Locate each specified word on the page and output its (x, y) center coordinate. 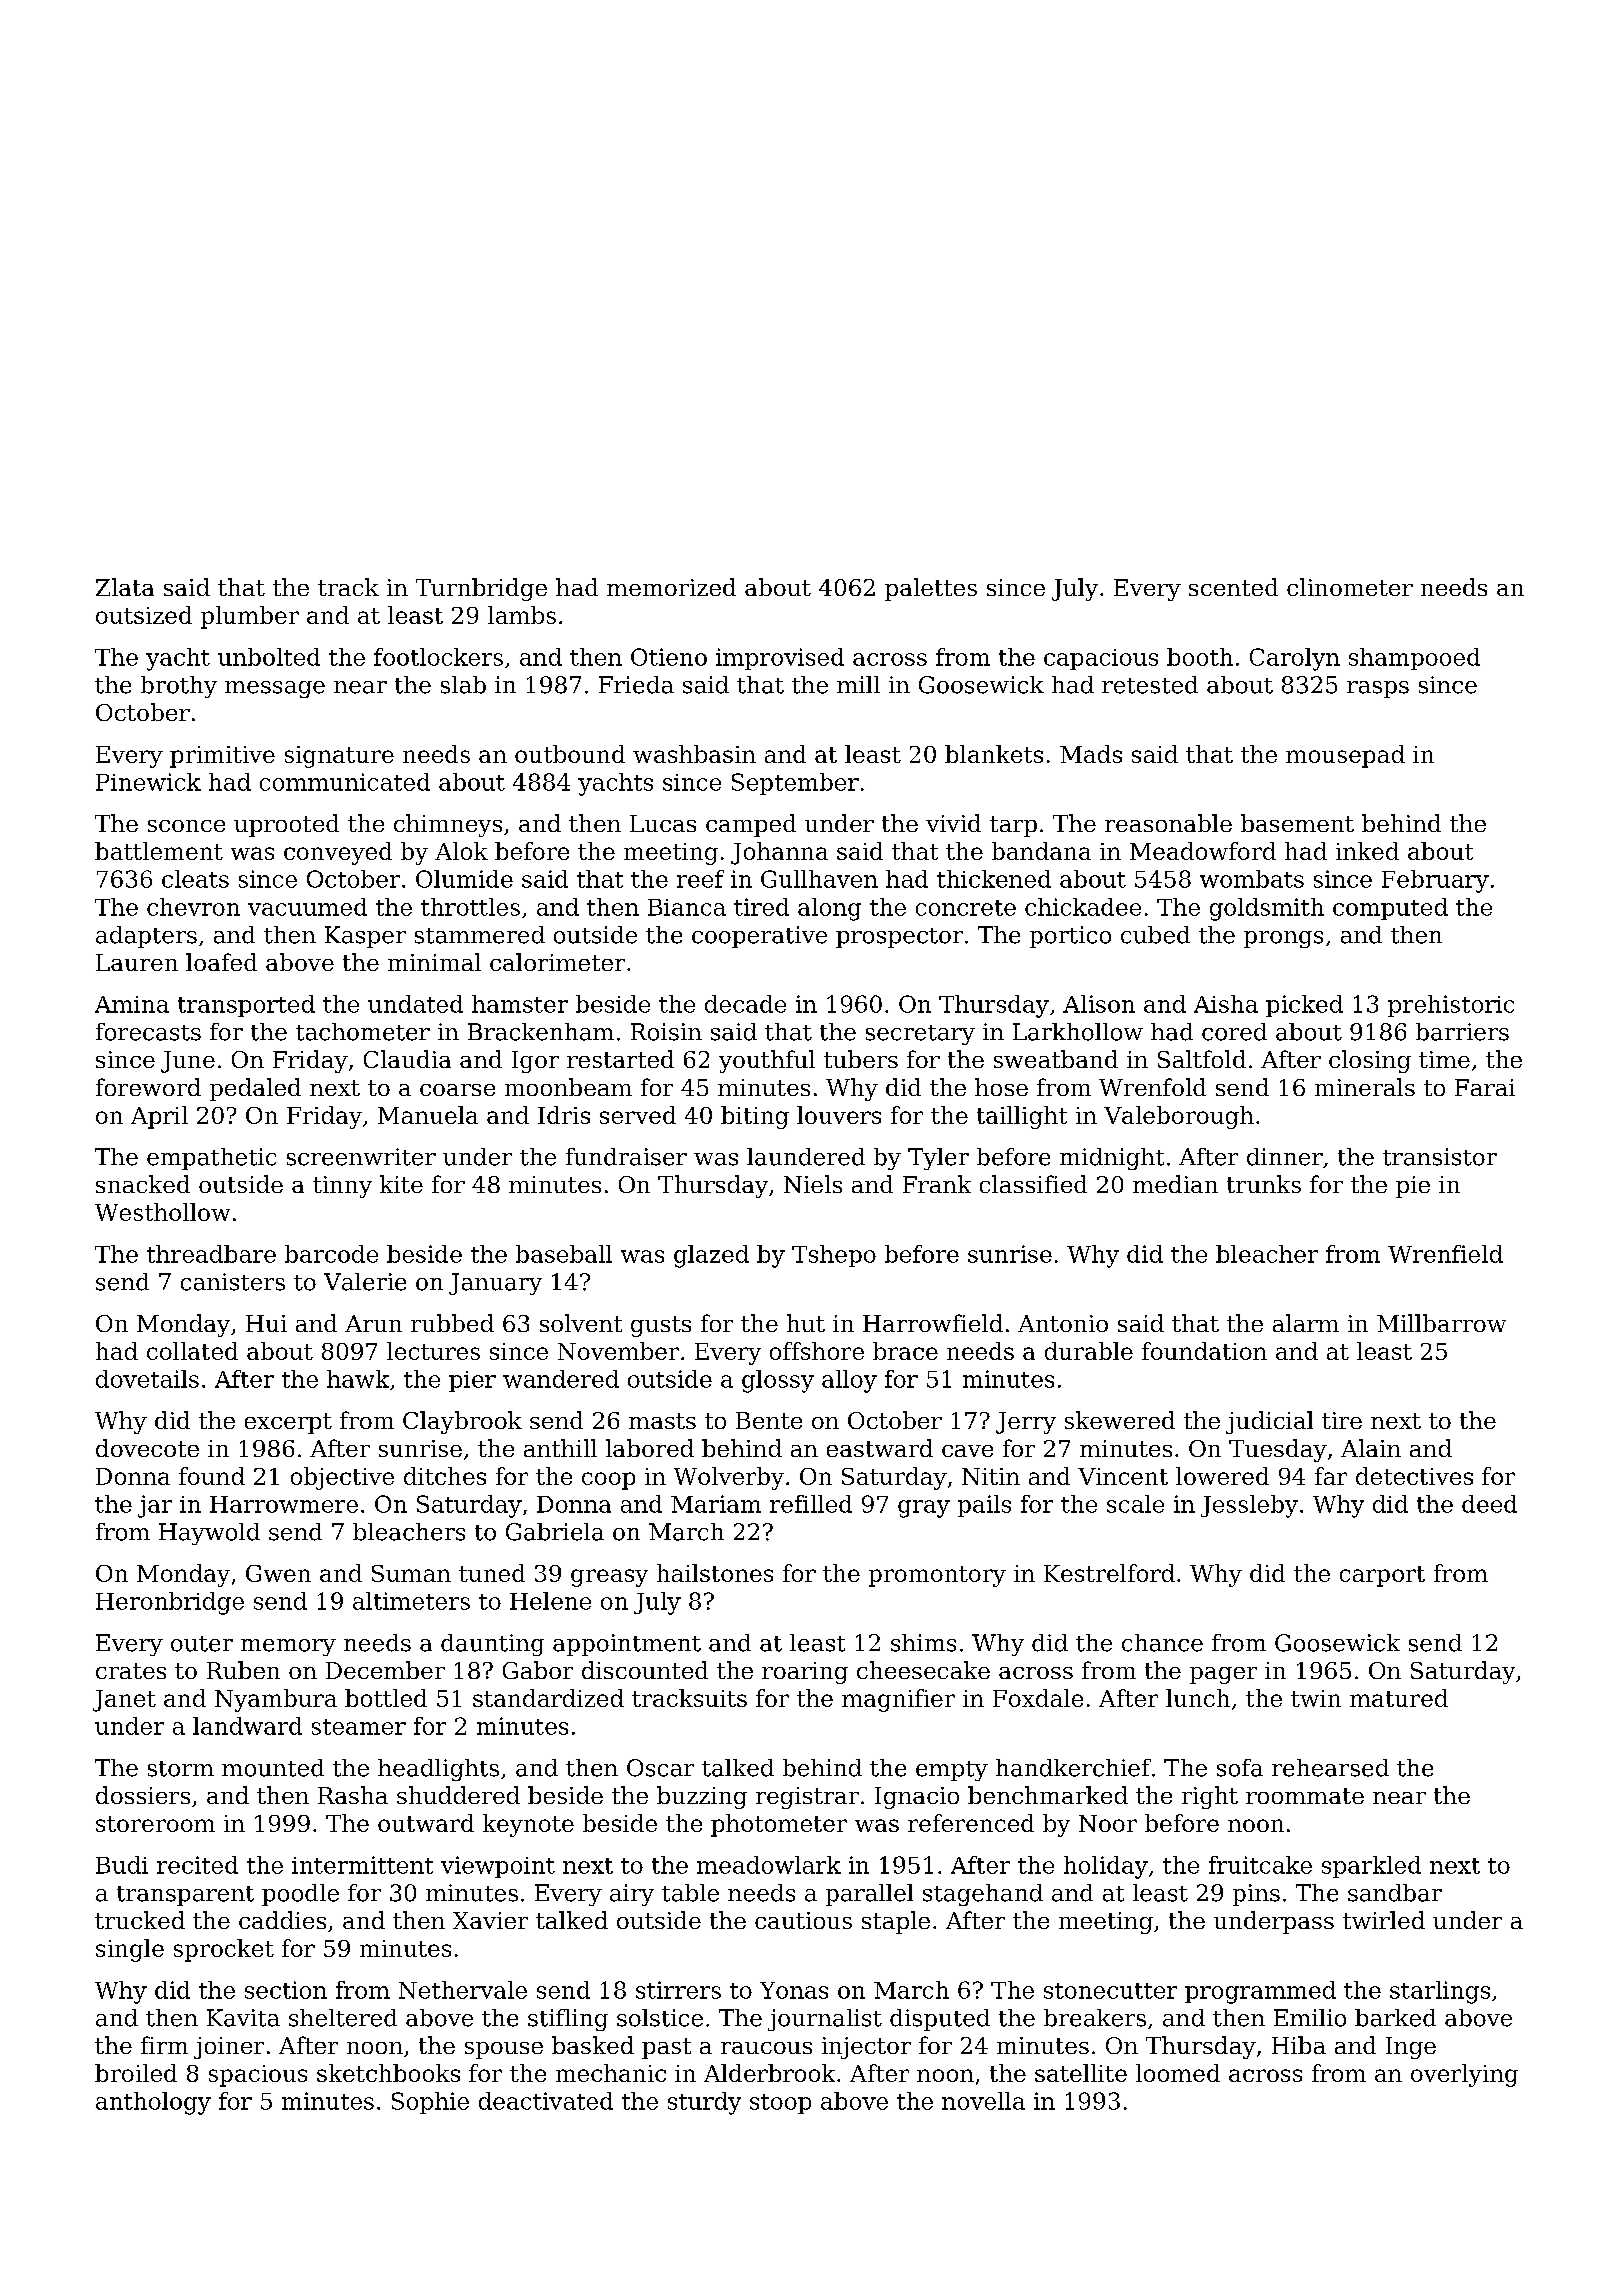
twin (1316, 1698)
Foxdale (1038, 1698)
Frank (937, 1184)
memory (288, 1647)
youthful (767, 1061)
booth (1200, 657)
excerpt (288, 1423)
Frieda (636, 685)
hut (806, 1323)
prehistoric (1451, 1006)
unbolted (269, 657)
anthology (153, 2103)
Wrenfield (1445, 1254)
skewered (1120, 1420)
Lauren (137, 962)
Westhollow (162, 1212)
